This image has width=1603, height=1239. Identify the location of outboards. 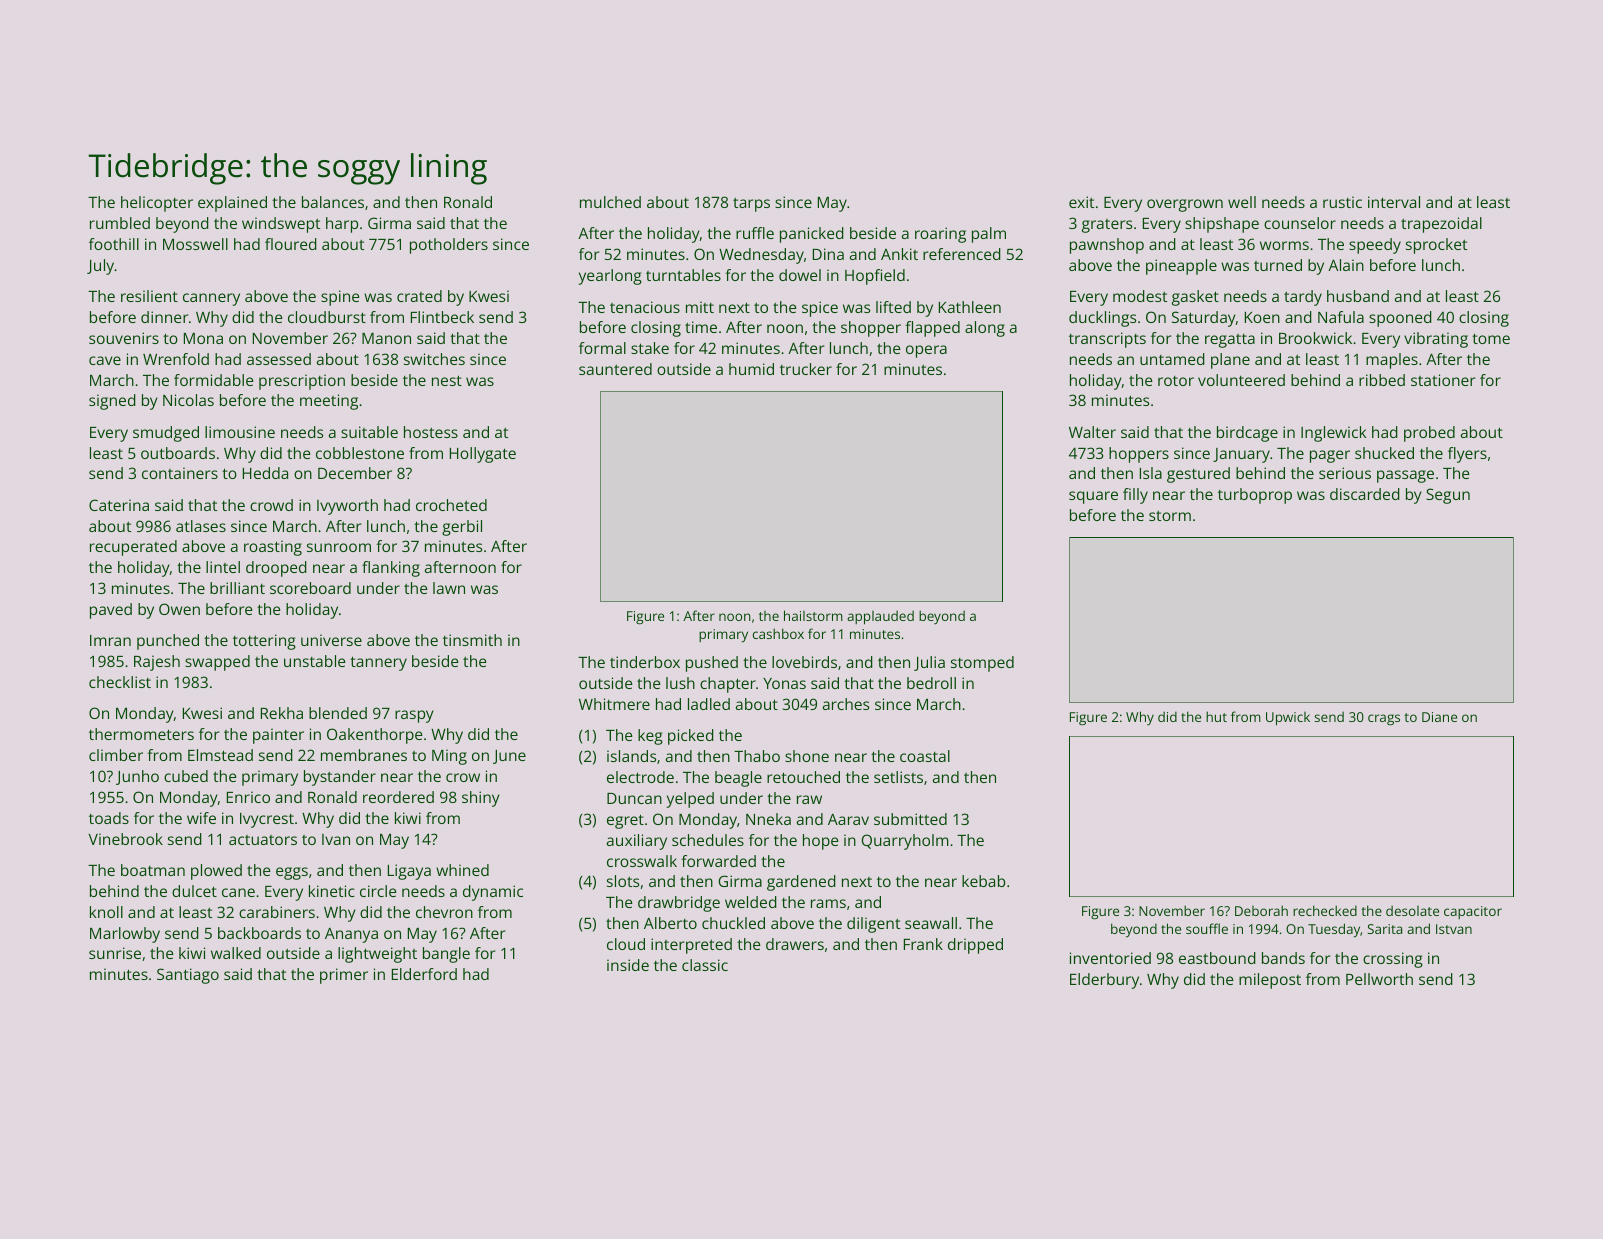
(178, 453).
